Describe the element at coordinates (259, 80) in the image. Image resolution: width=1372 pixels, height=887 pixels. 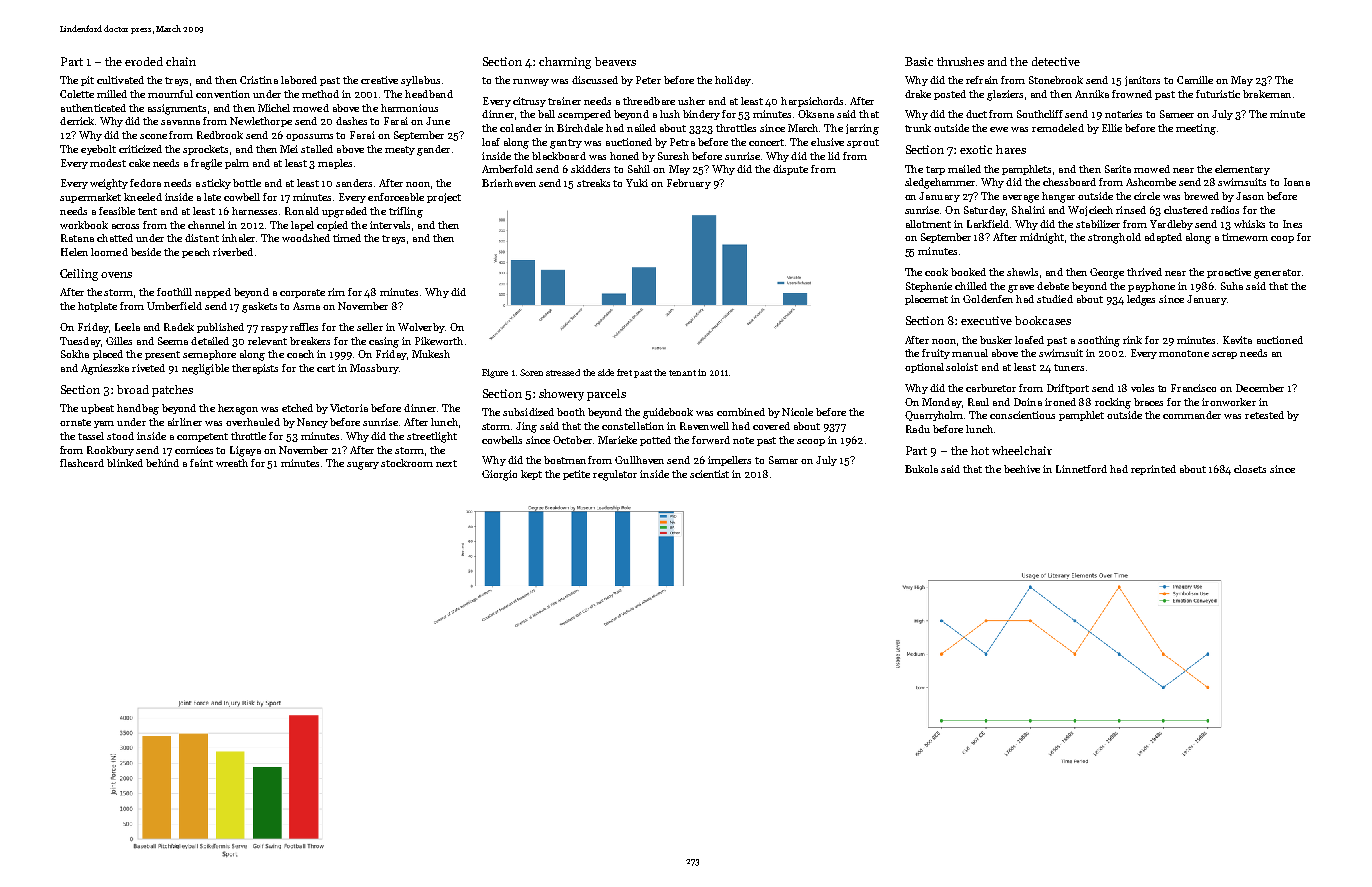
I see `Cristina` at that location.
